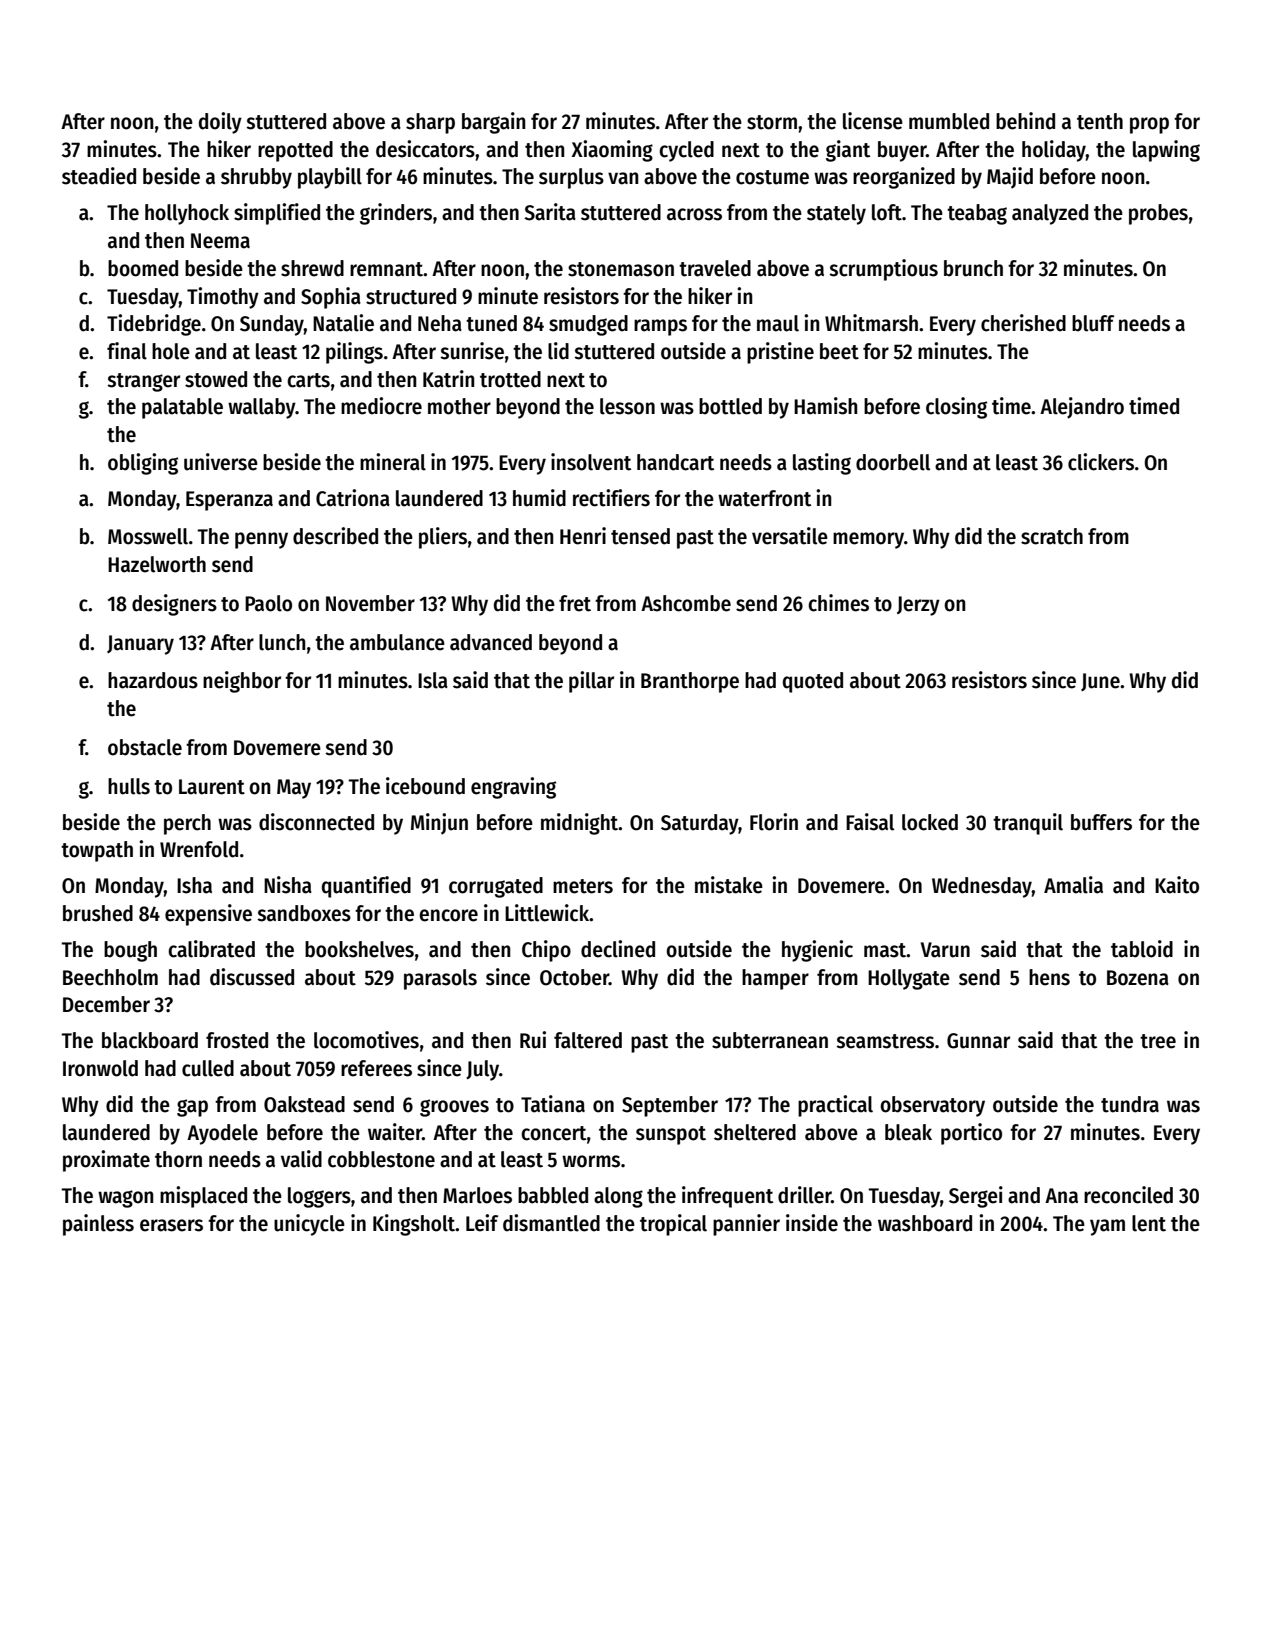 The height and width of the image is (1633, 1262). I want to click on October, so click(574, 977).
